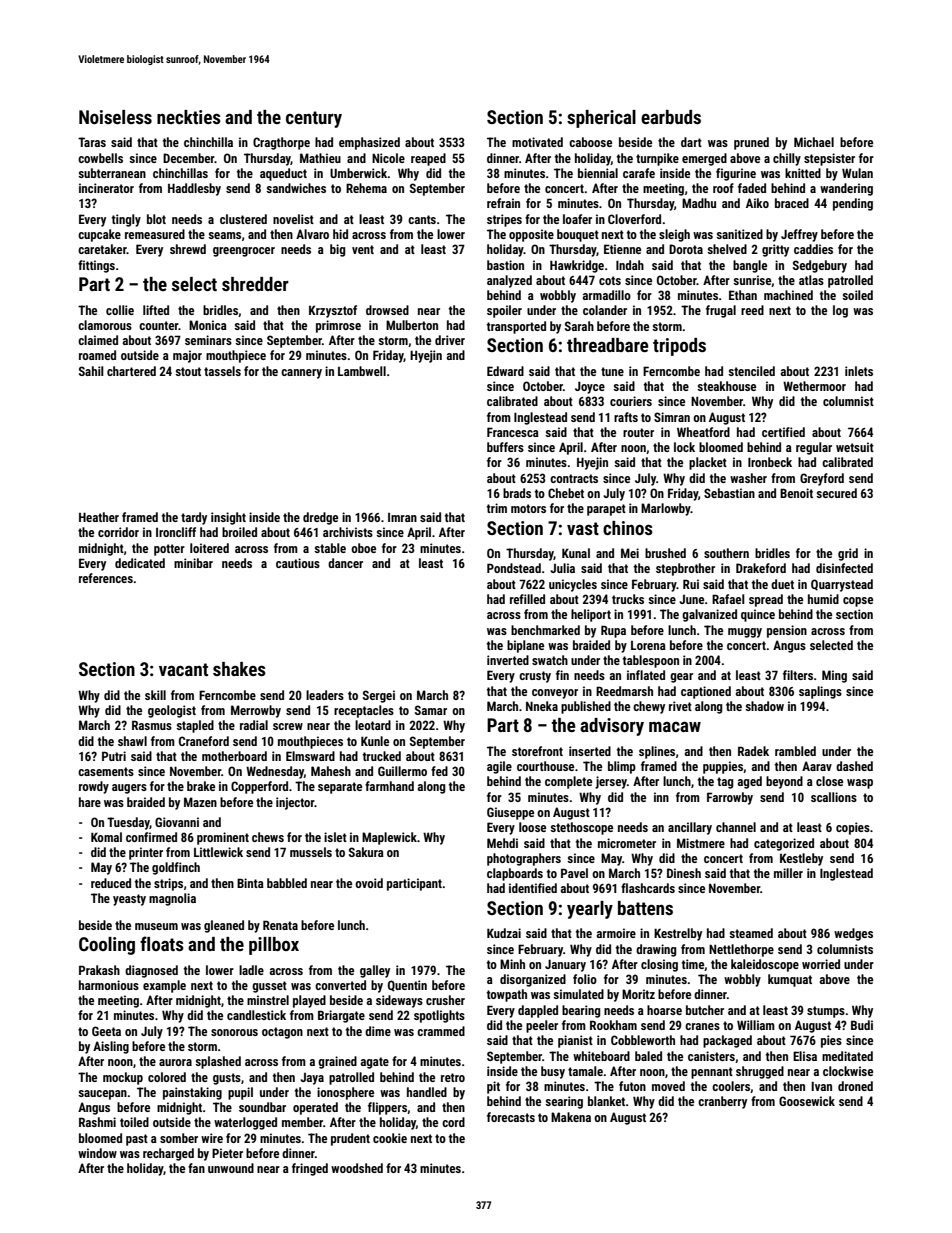  What do you see at coordinates (357, 1168) in the screenshot?
I see `woodshed` at bounding box center [357, 1168].
